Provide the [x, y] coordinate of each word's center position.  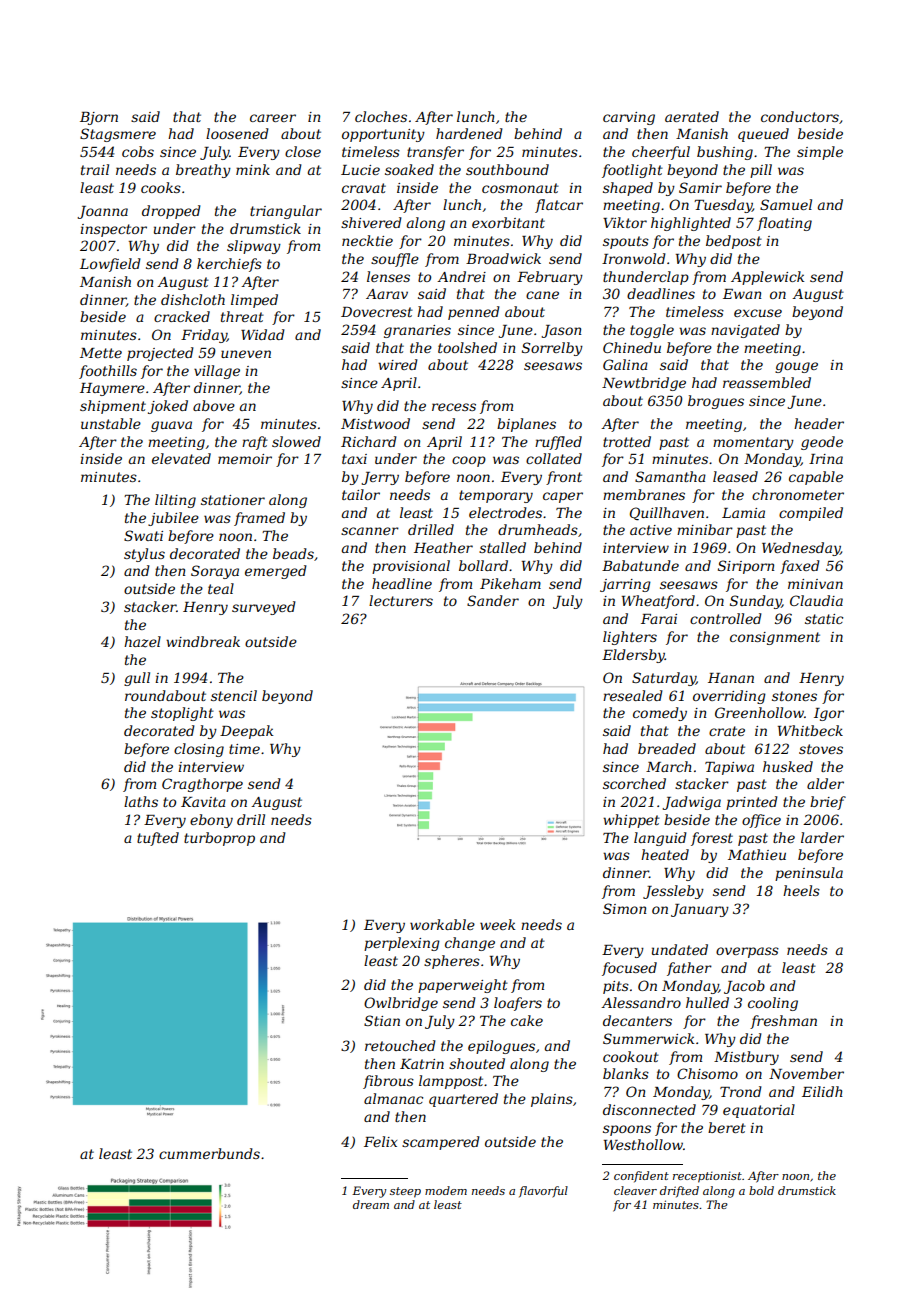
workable [442, 924]
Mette [101, 353]
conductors [800, 116]
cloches [381, 116]
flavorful [543, 1192]
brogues [716, 402]
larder [822, 837]
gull [137, 679]
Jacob [744, 987]
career [273, 118]
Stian [382, 1020]
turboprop [219, 839]
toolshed [467, 347]
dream [371, 1204]
